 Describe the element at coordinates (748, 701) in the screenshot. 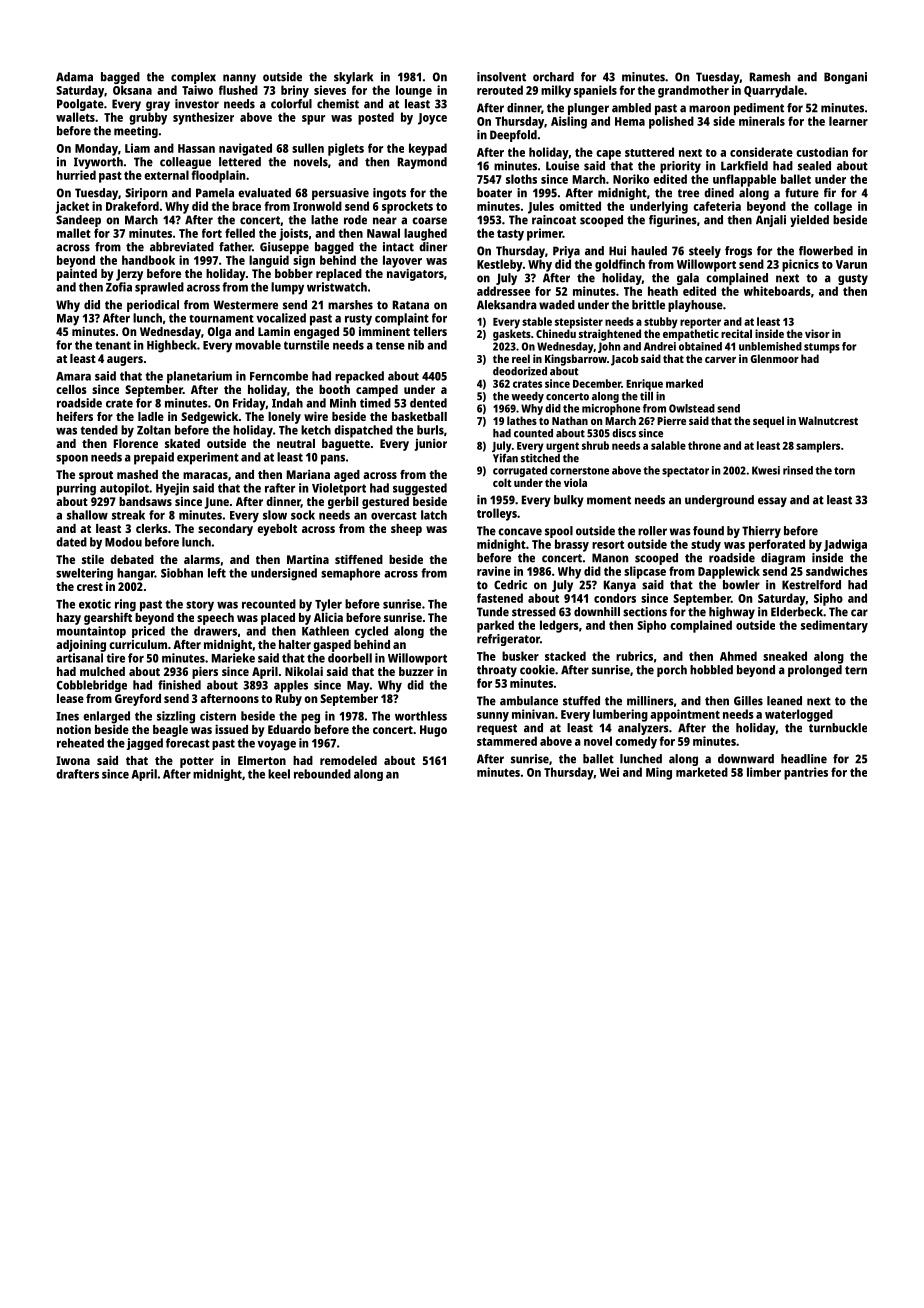

I see `Gilles` at that location.
